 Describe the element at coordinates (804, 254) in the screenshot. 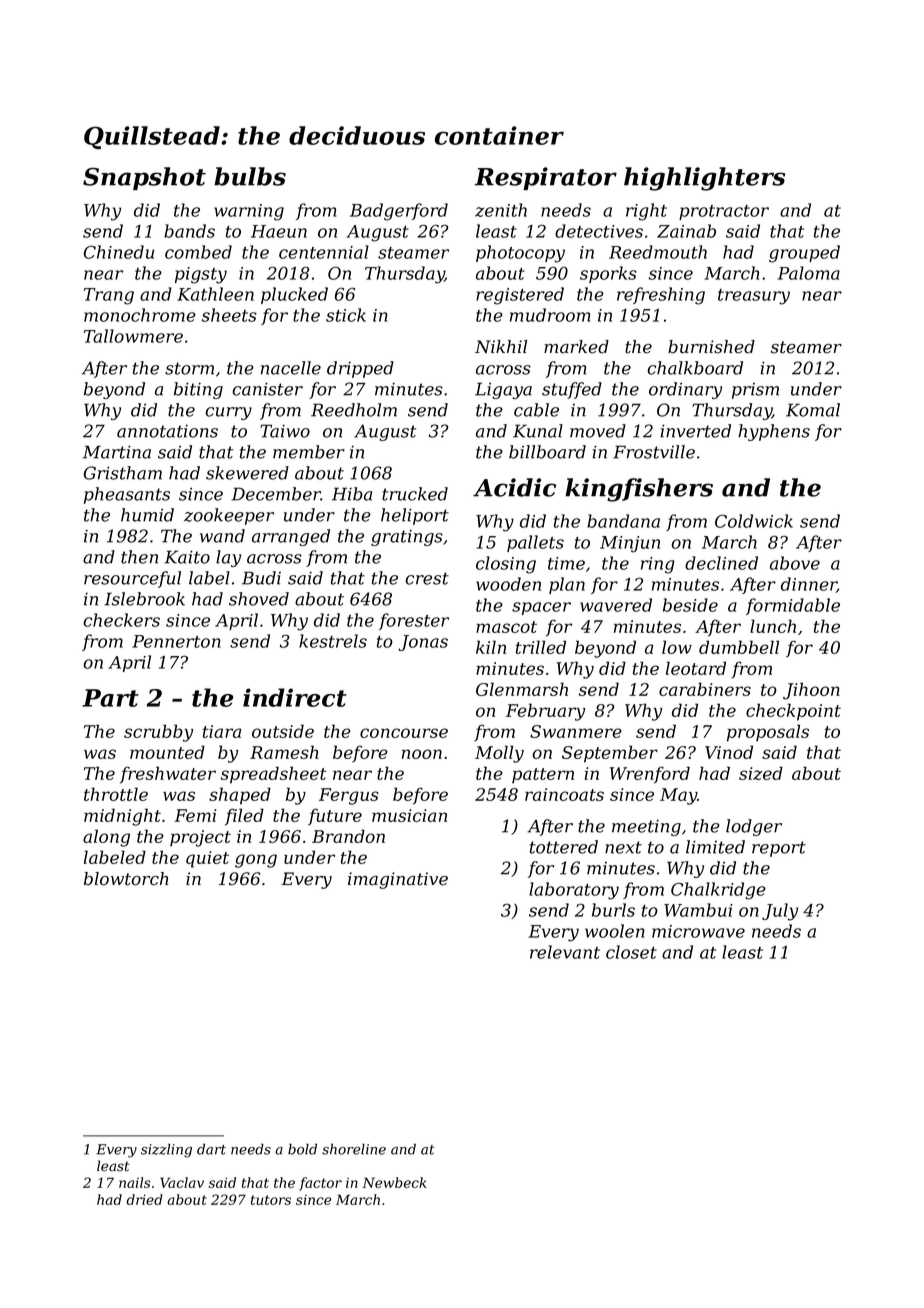

I see `grouped` at that location.
